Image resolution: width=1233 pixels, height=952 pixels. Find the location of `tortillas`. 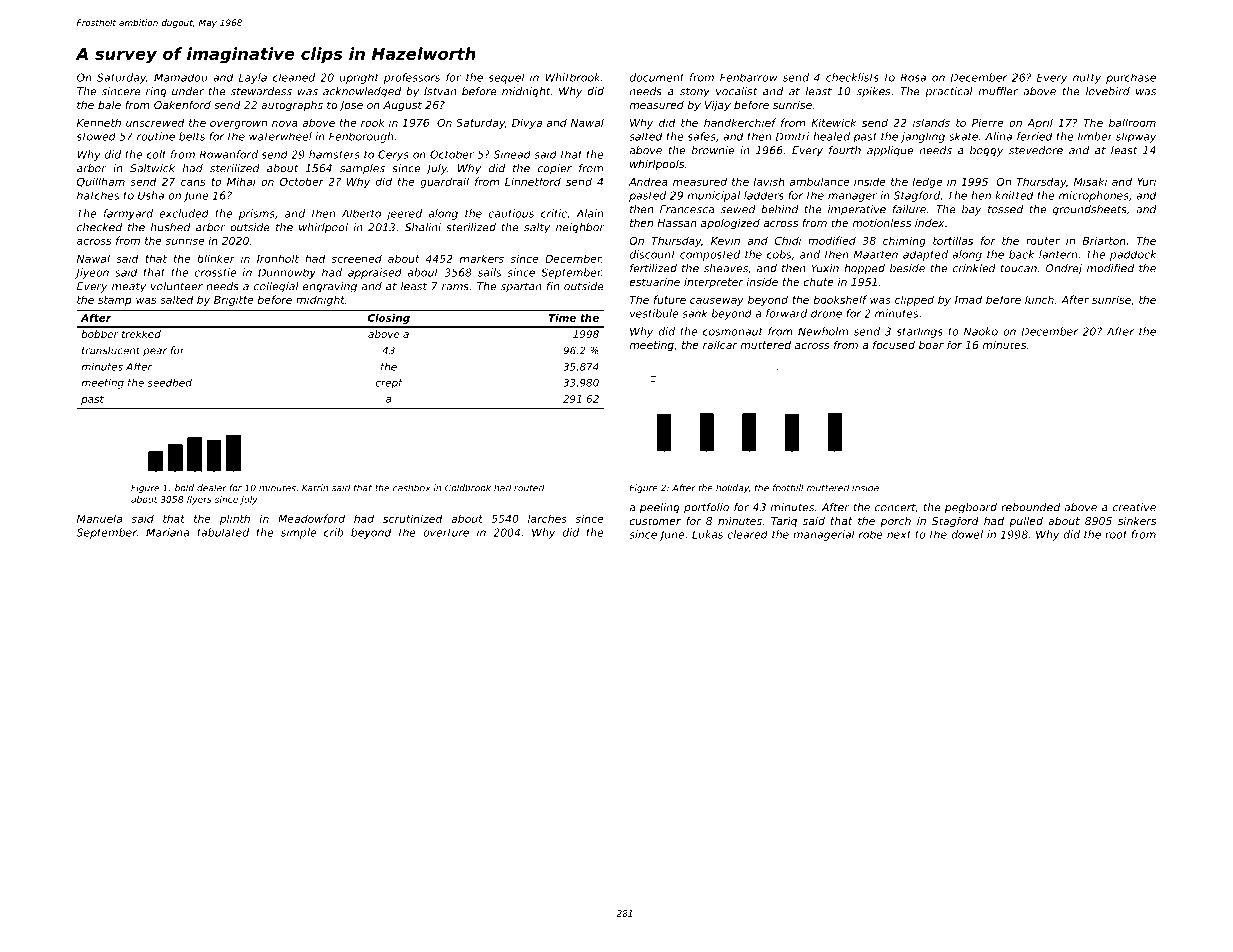

tortillas is located at coordinates (953, 240).
